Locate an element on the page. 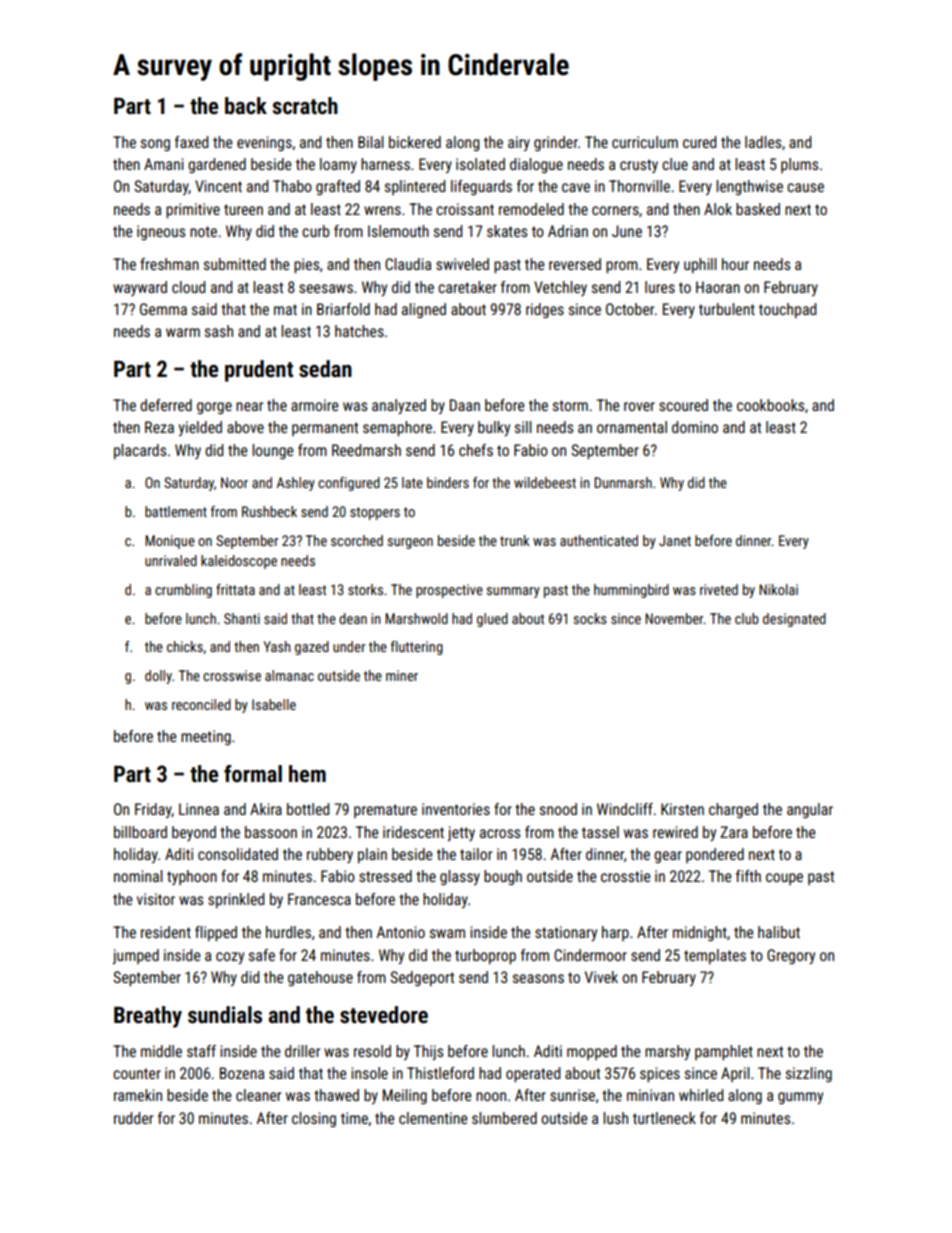 The width and height of the image is (952, 1233). scoured is located at coordinates (683, 405).
